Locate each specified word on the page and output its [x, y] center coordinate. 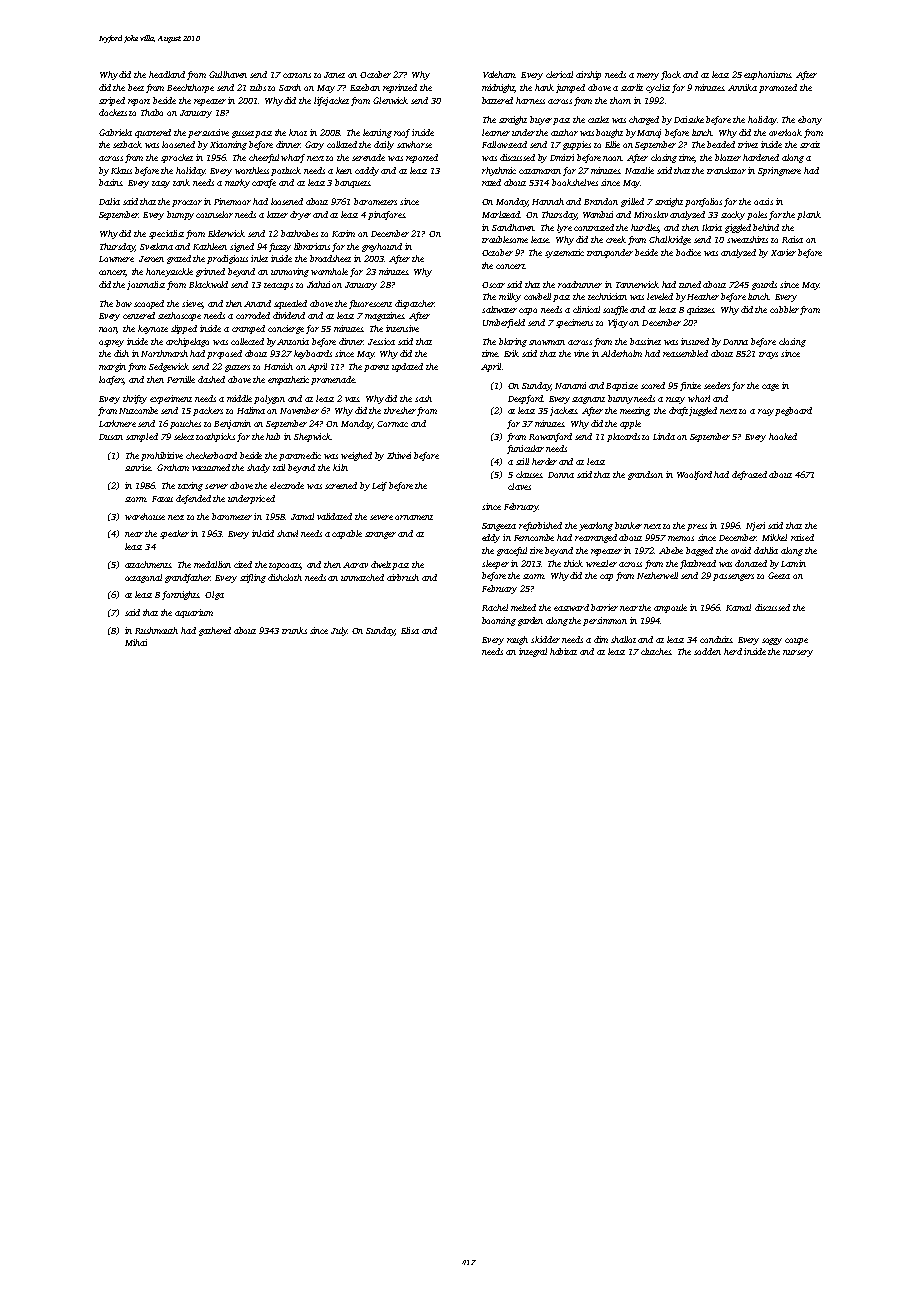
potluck [286, 171]
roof [402, 133]
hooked [783, 436]
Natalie [639, 170]
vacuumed [211, 467]
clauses [529, 474]
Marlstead [501, 214]
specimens [574, 323]
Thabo [152, 112]
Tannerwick [637, 284]
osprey [111, 343]
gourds [764, 285]
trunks [294, 630]
